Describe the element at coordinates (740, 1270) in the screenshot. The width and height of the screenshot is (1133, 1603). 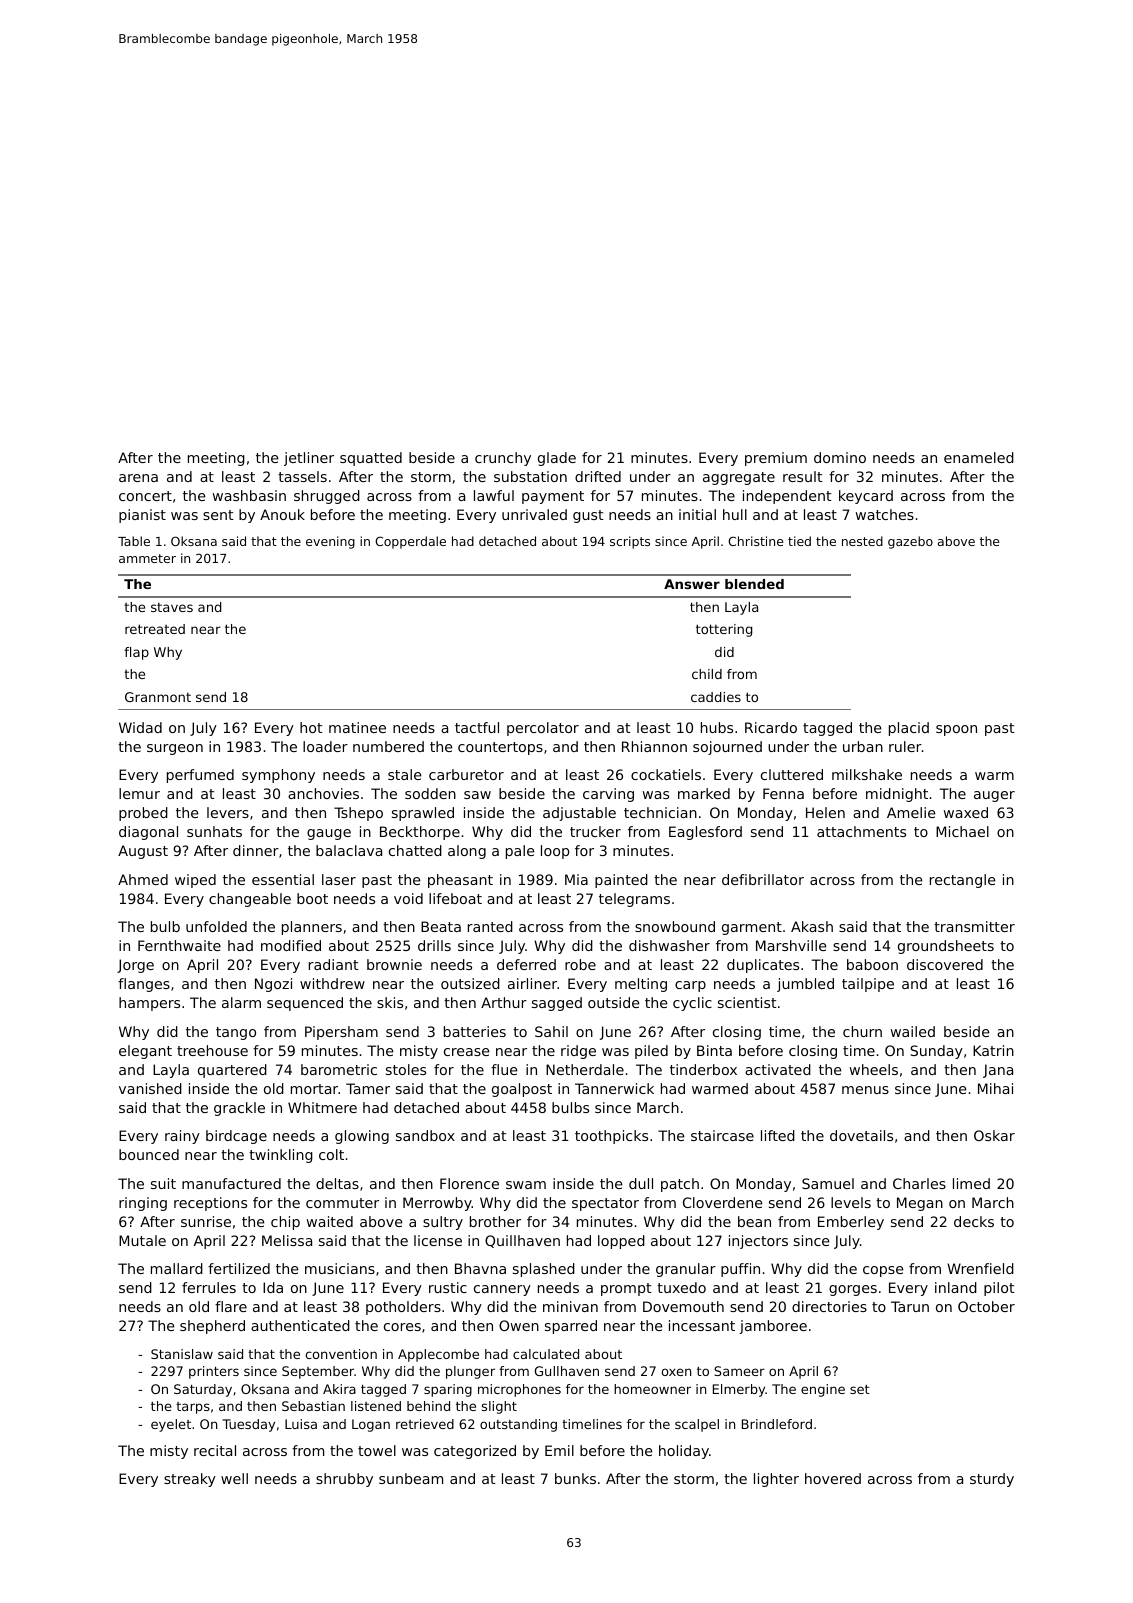
I see `puffin` at that location.
